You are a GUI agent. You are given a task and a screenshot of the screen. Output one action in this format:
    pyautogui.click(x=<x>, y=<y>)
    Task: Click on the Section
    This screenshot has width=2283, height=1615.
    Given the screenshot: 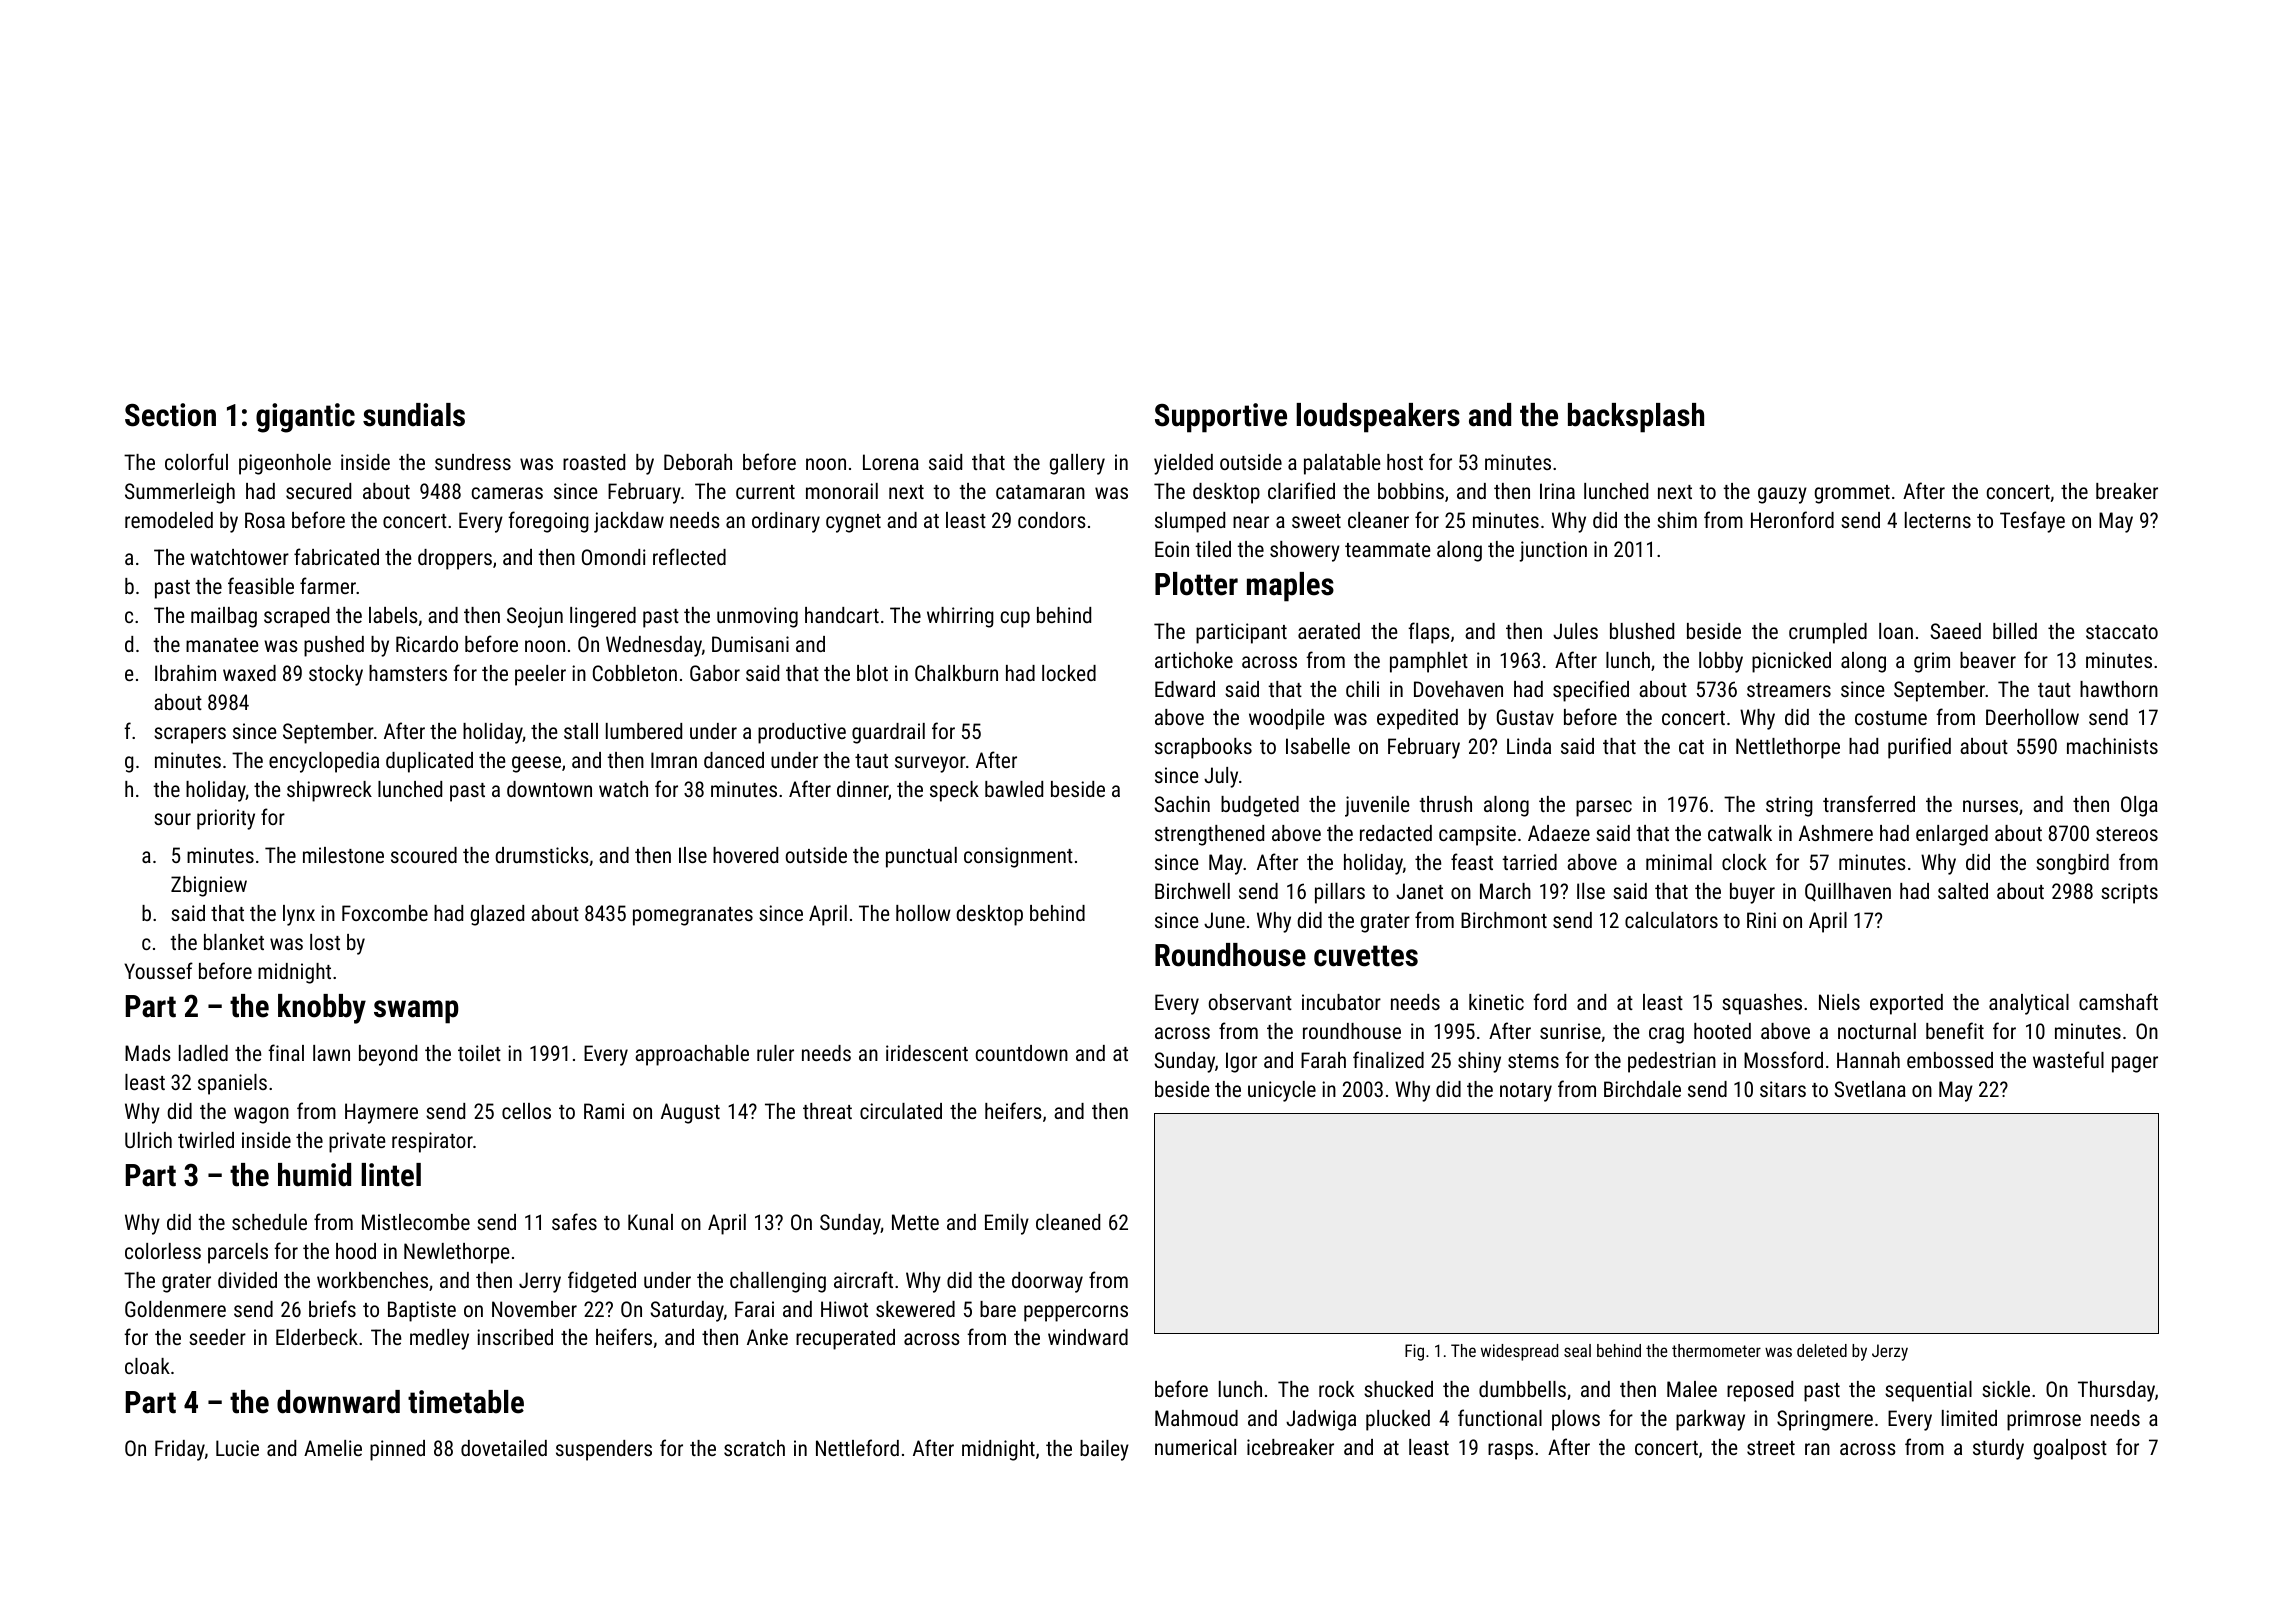 What is the action you would take?
    pyautogui.click(x=170, y=415)
